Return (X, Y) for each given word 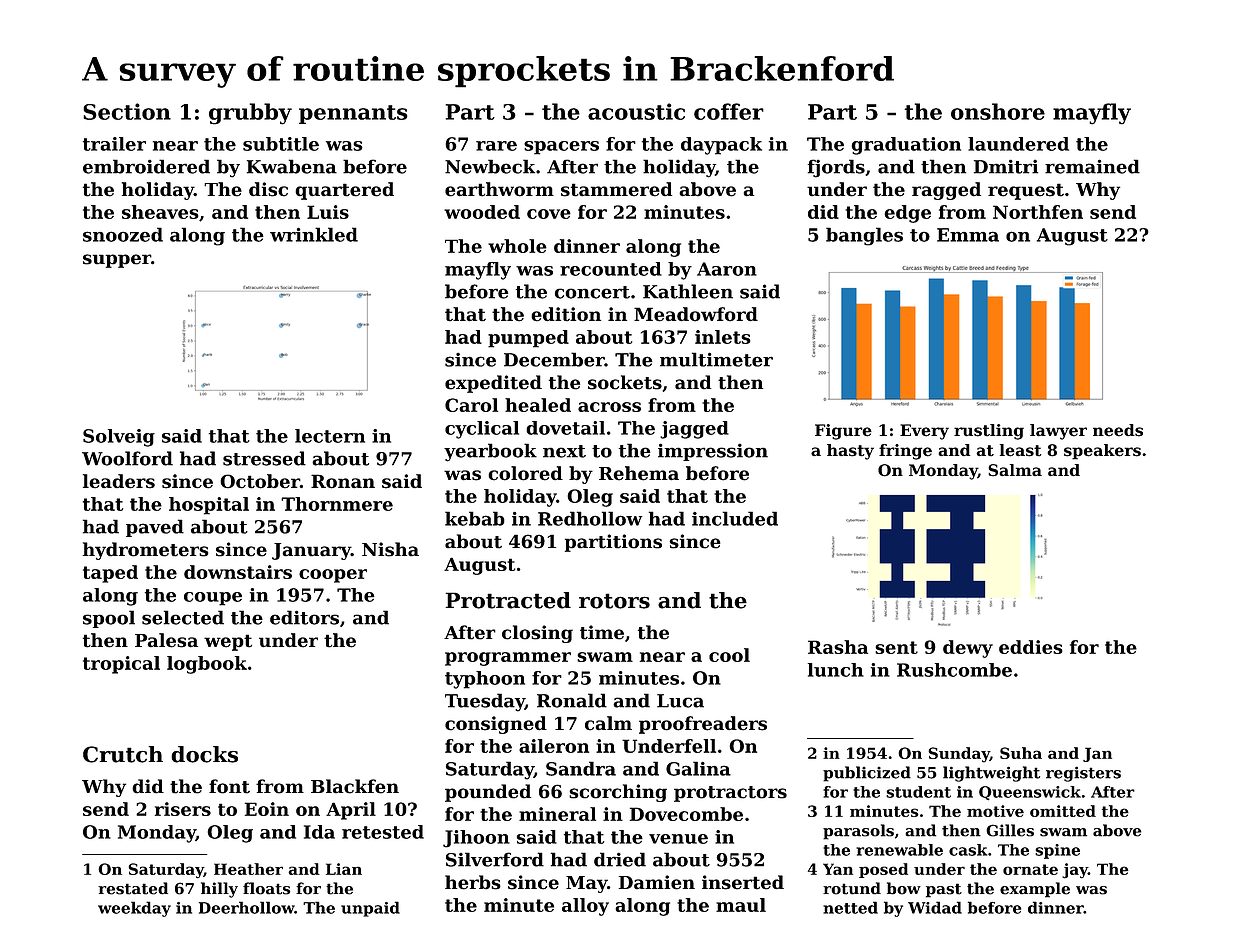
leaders (119, 481)
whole (517, 246)
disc (268, 189)
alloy (585, 907)
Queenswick (1030, 793)
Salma (1015, 470)
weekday (134, 909)
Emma (968, 235)
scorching (618, 793)
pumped (528, 339)
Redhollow (590, 518)
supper (117, 261)
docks (204, 754)
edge (907, 214)
